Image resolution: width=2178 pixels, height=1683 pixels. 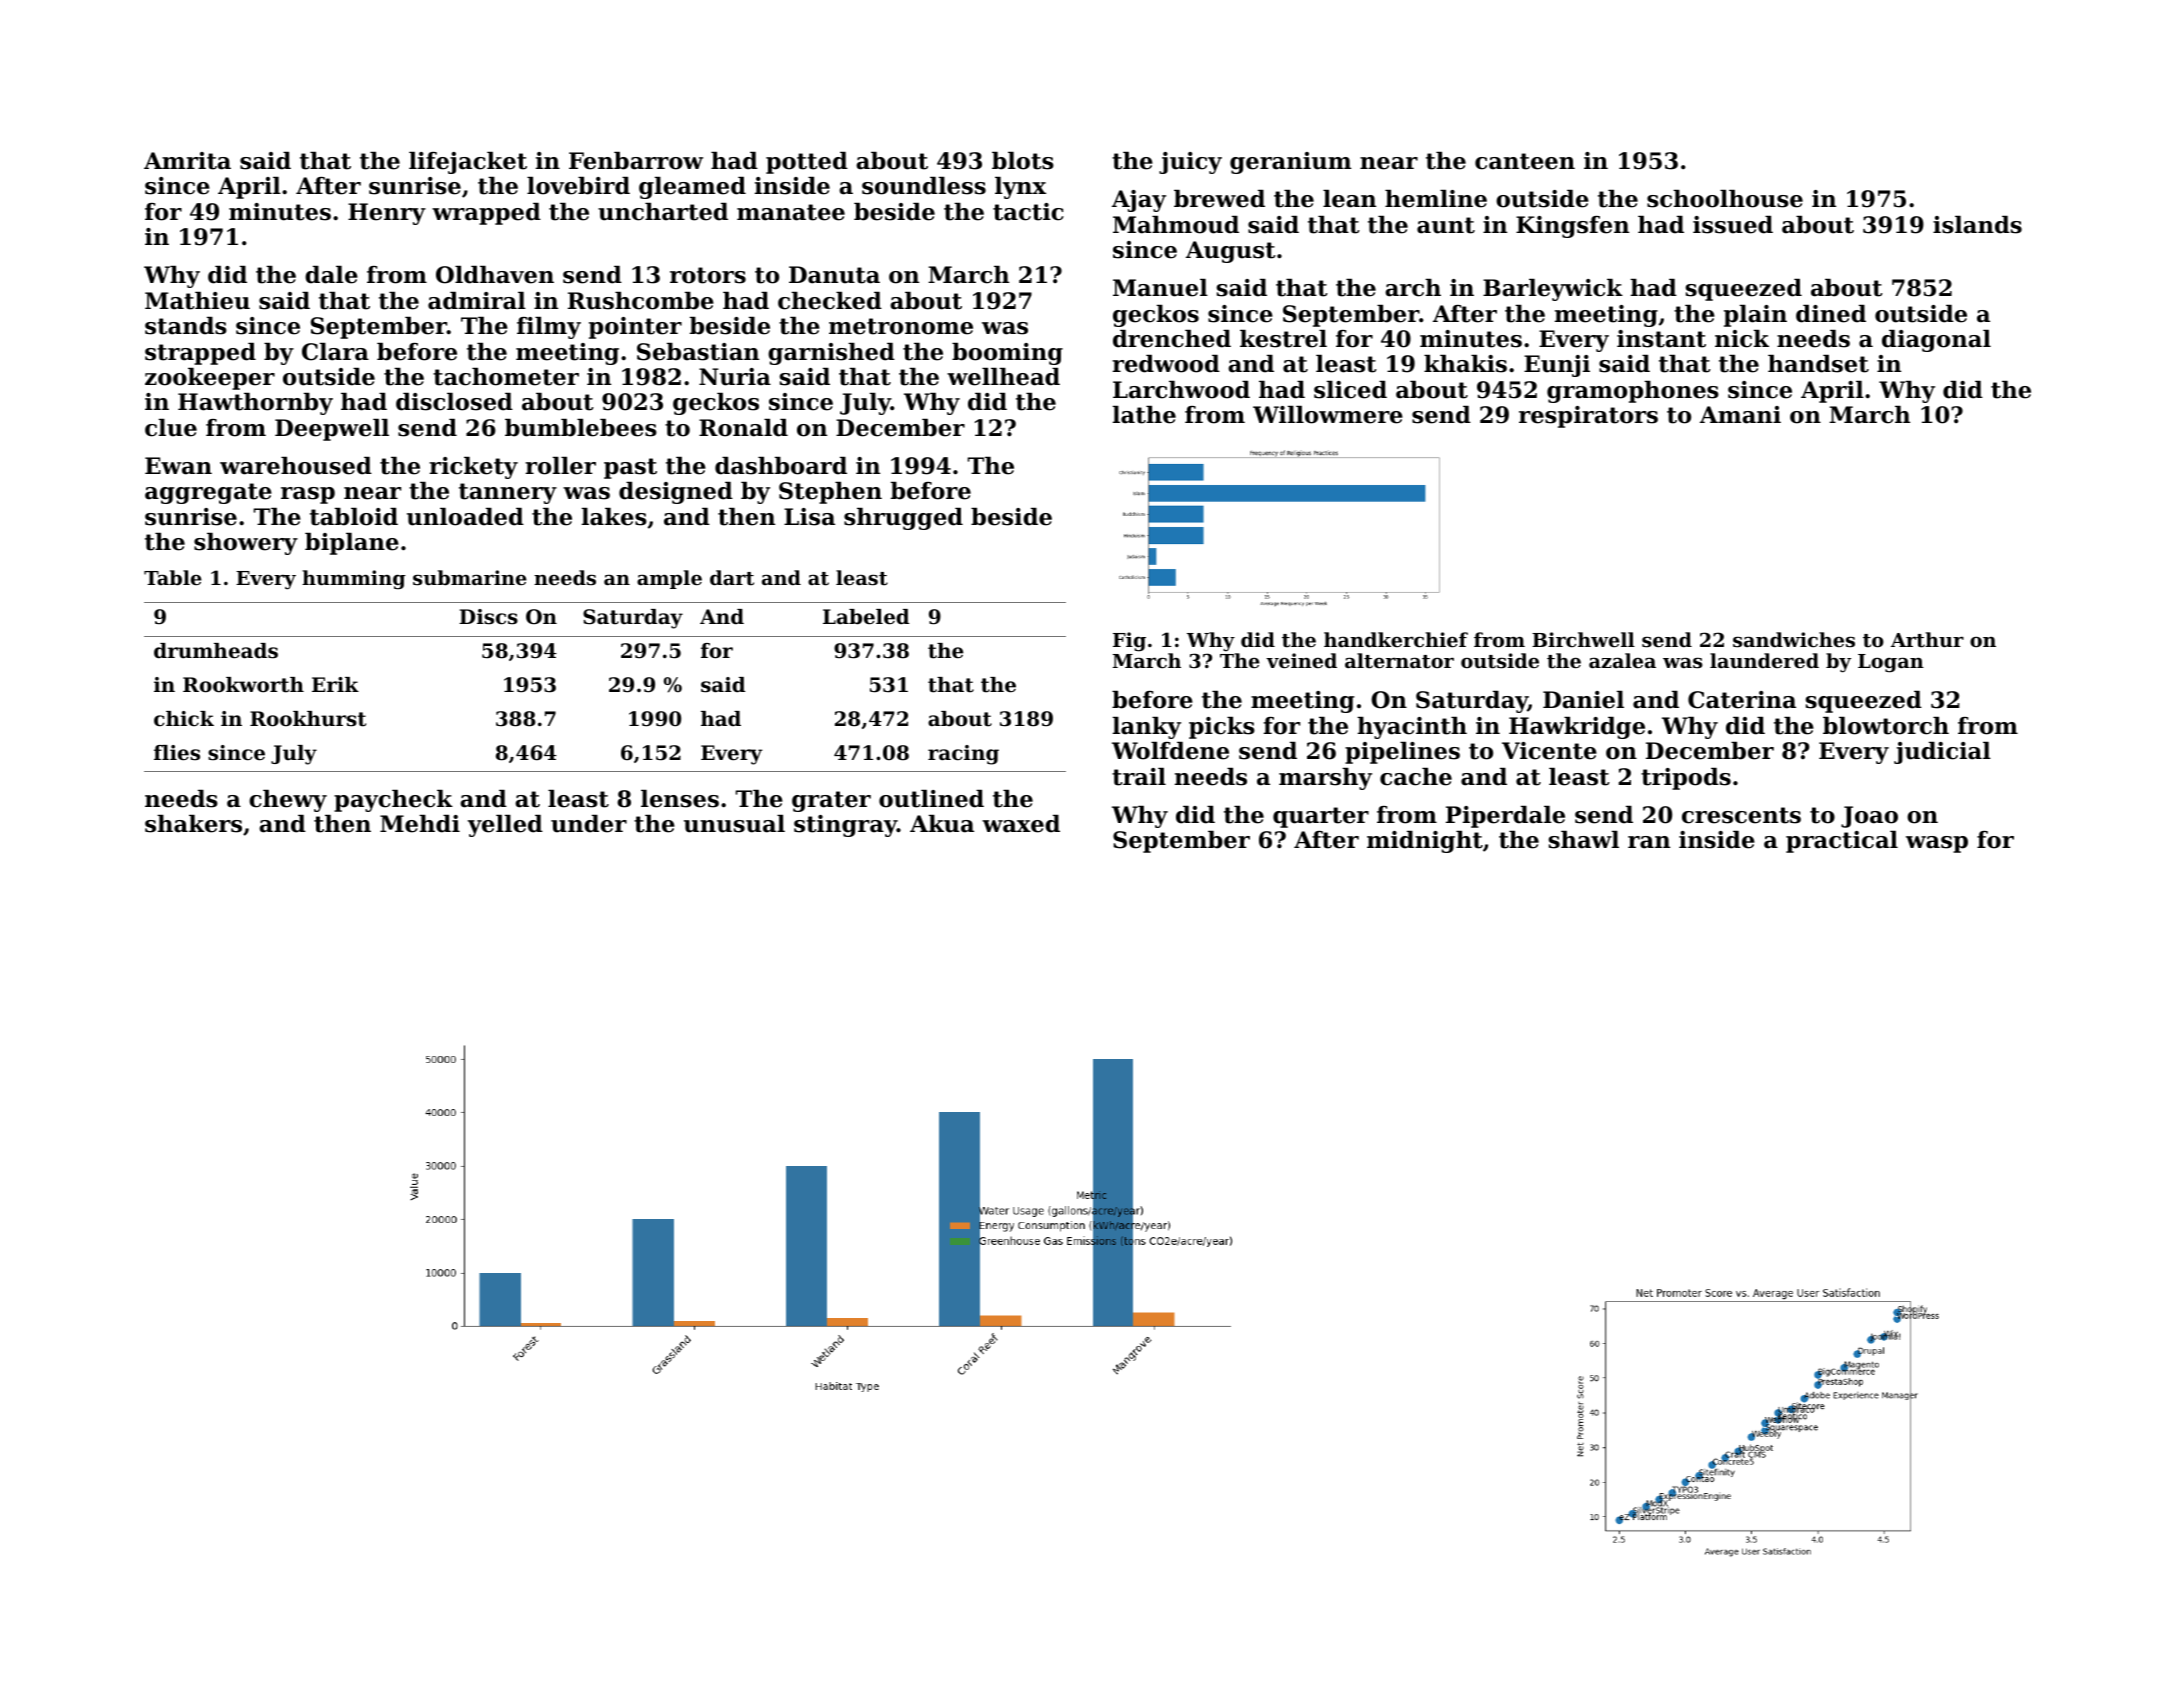 What do you see at coordinates (1583, 840) in the screenshot?
I see `shawl` at bounding box center [1583, 840].
